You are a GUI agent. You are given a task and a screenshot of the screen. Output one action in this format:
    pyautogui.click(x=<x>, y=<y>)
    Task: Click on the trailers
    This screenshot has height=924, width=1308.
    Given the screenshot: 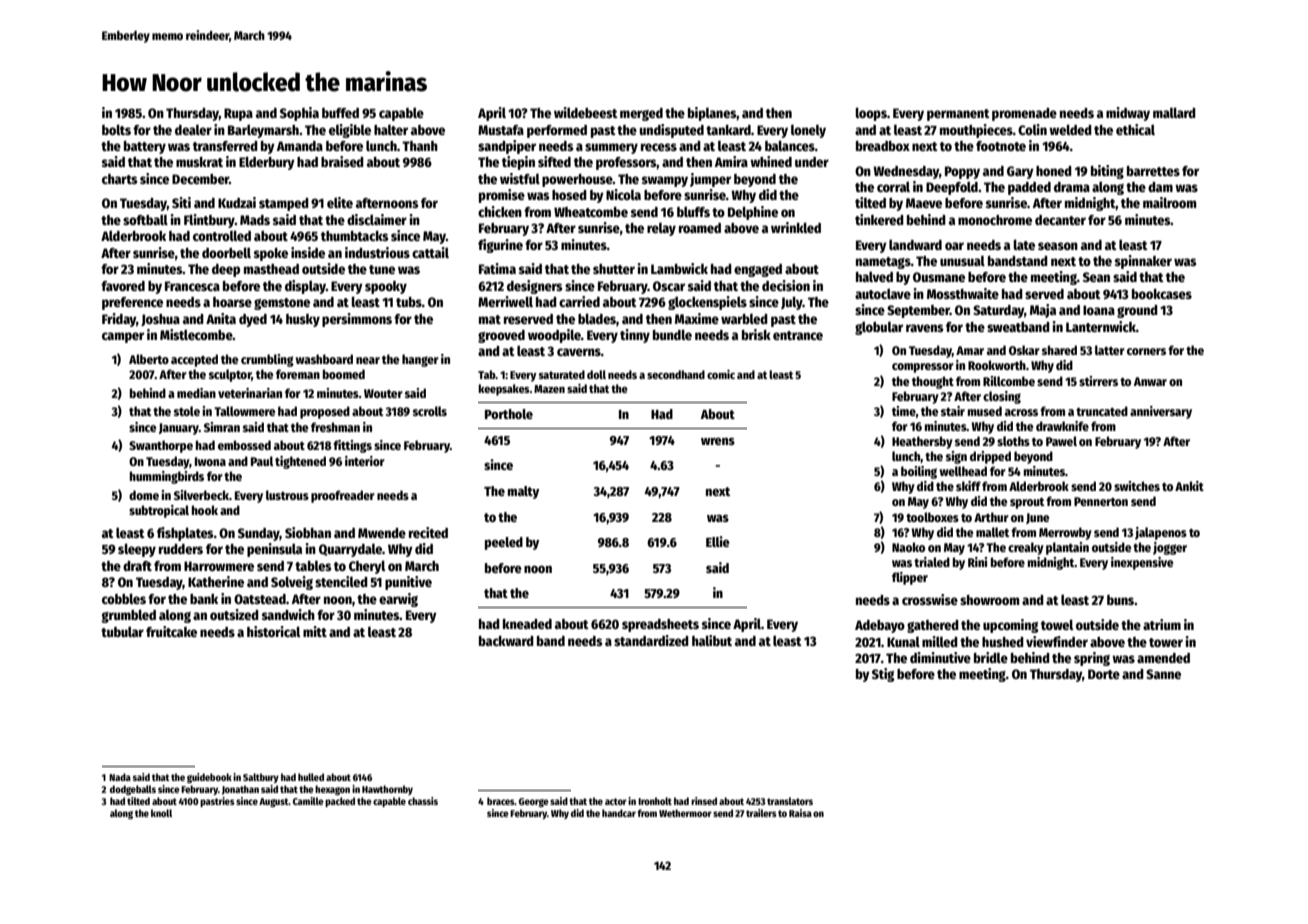 What is the action you would take?
    pyautogui.click(x=761, y=813)
